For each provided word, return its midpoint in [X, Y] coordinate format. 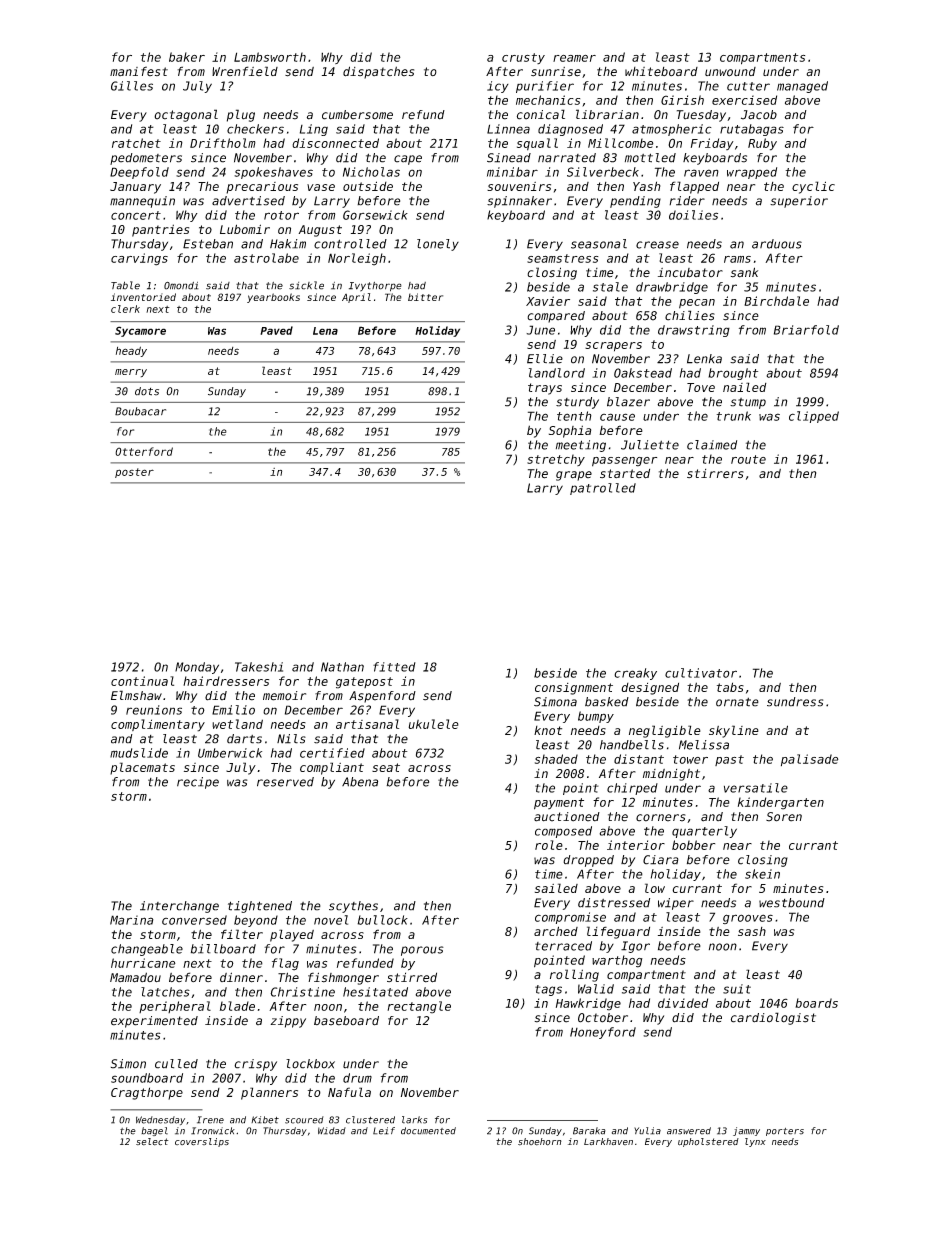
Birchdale [776, 301]
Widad [332, 1131]
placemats [142, 768]
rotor [281, 215]
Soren [784, 817]
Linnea [508, 129]
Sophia [570, 431]
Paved [276, 330]
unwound [730, 72]
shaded [556, 759]
